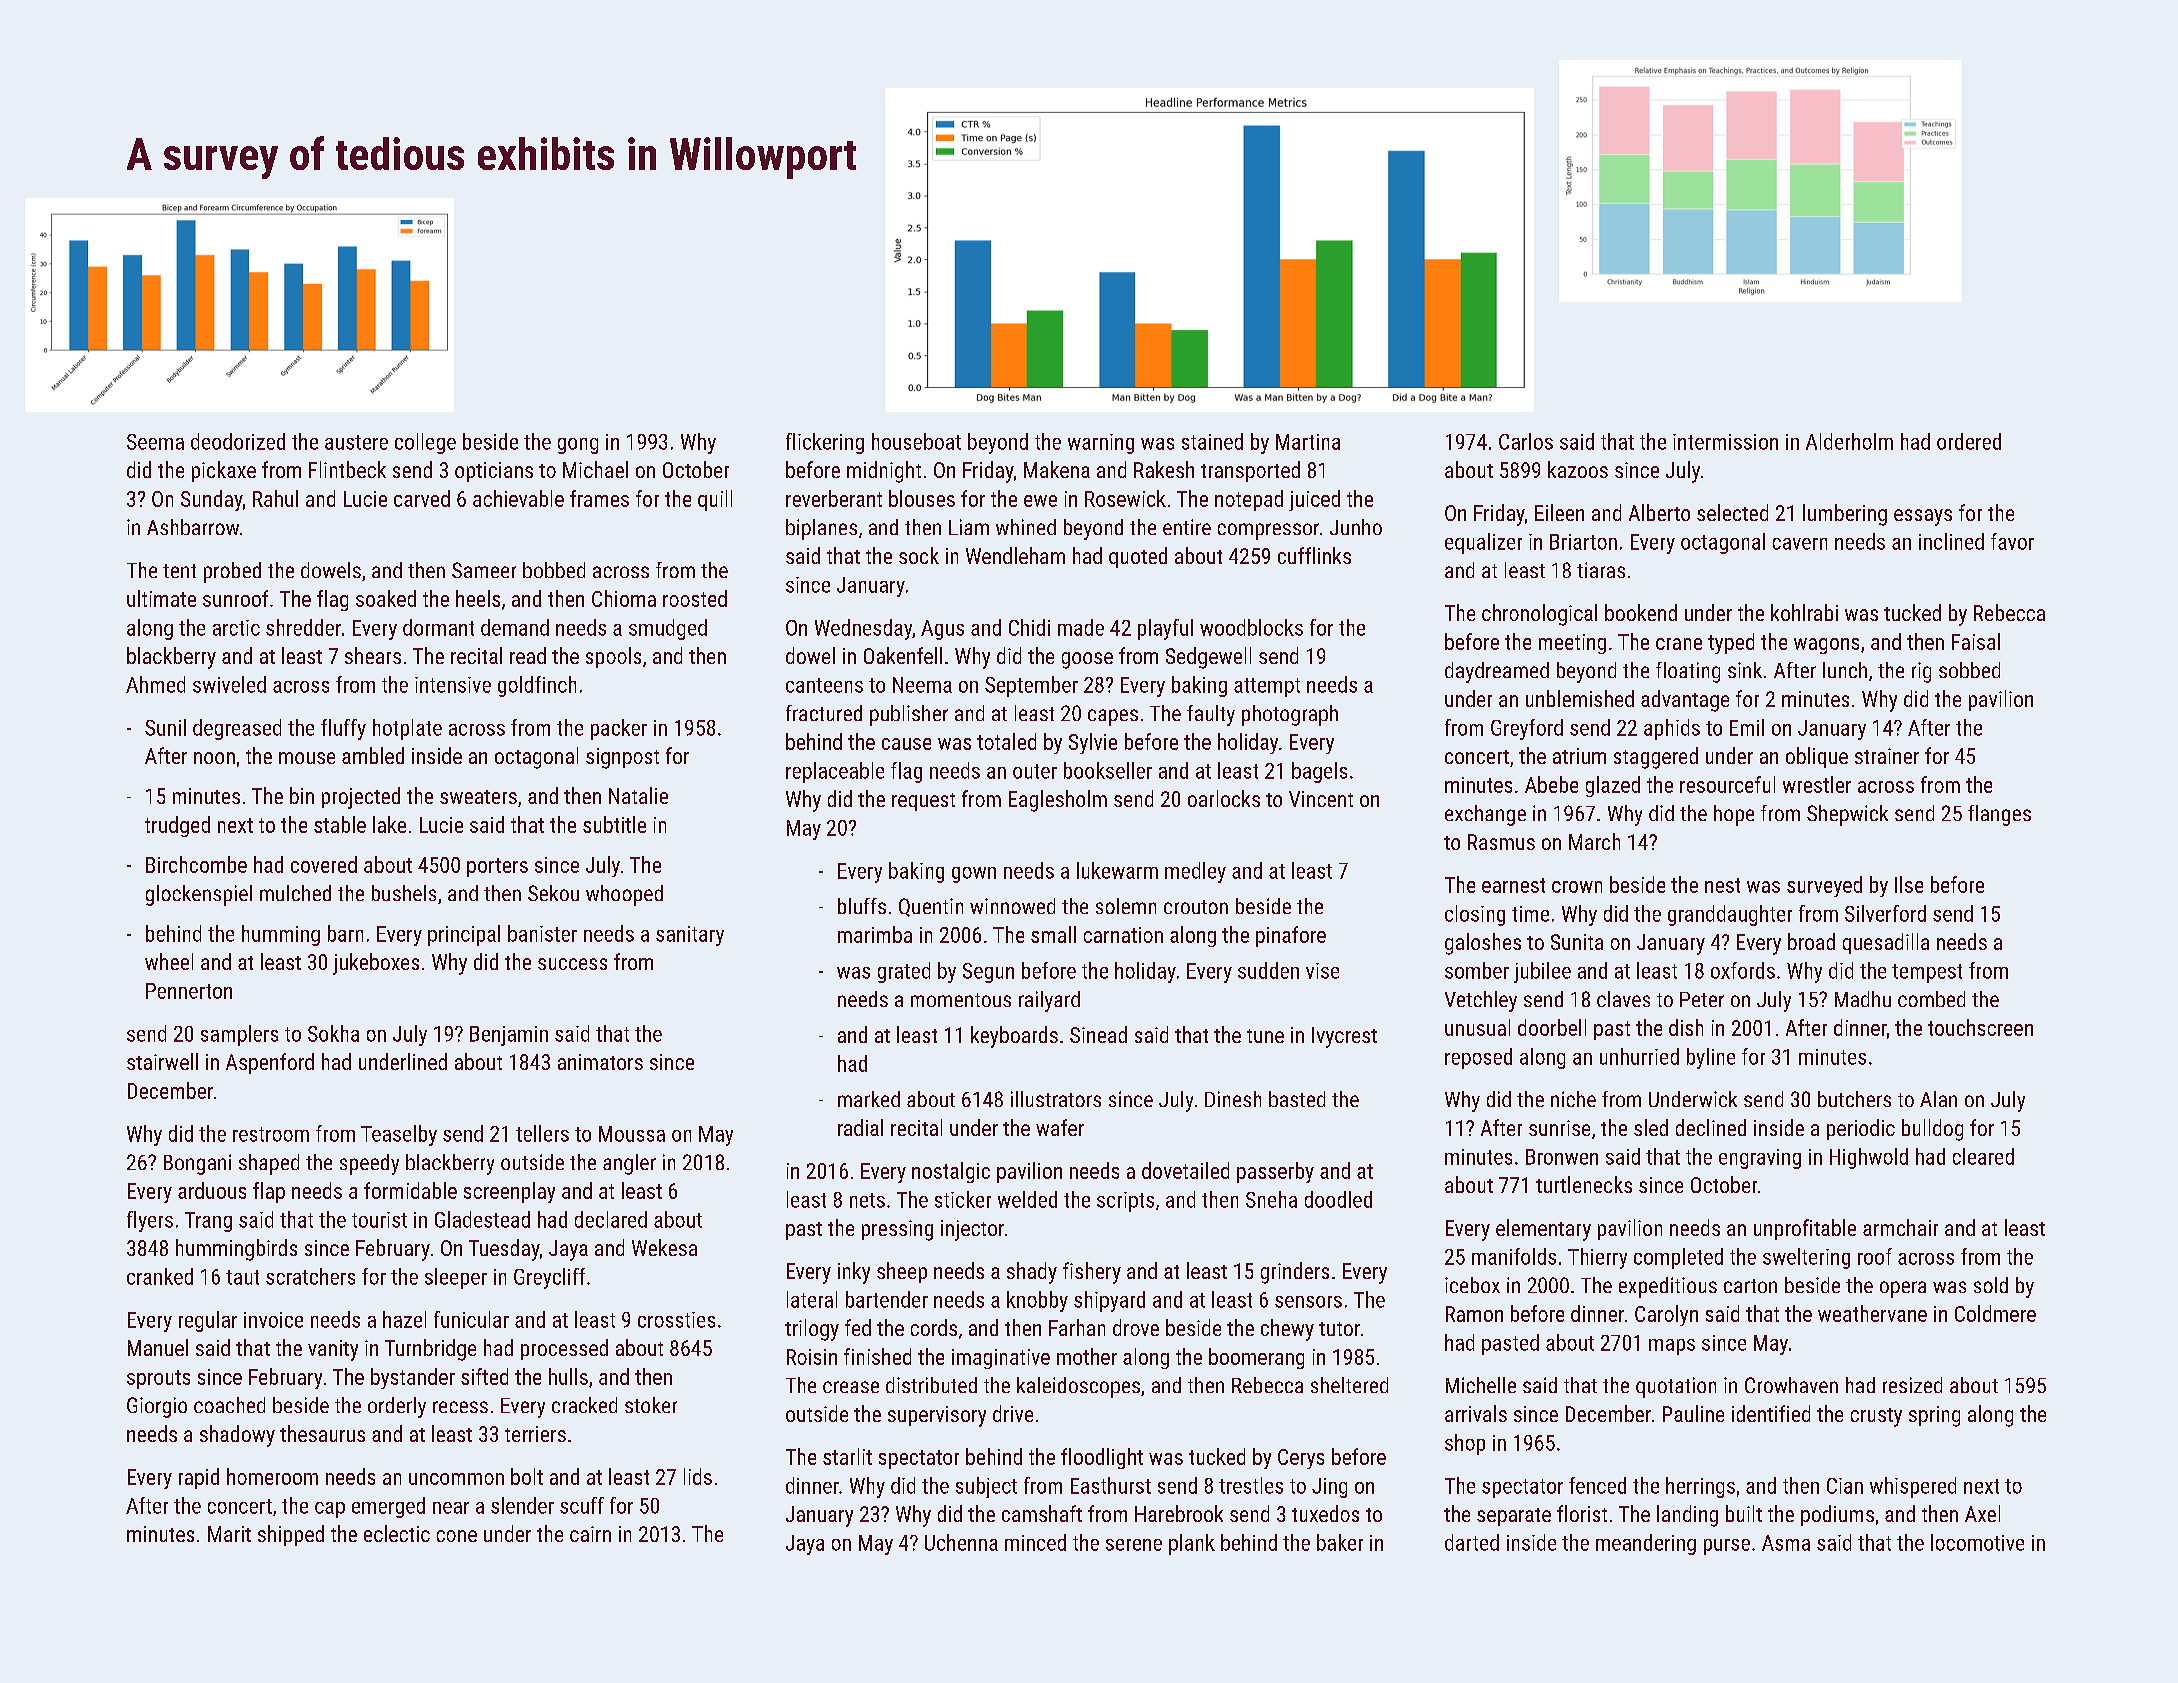 This screenshot has height=1683, width=2178. Describe the element at coordinates (1693, 1413) in the screenshot. I see `Pauline` at that location.
